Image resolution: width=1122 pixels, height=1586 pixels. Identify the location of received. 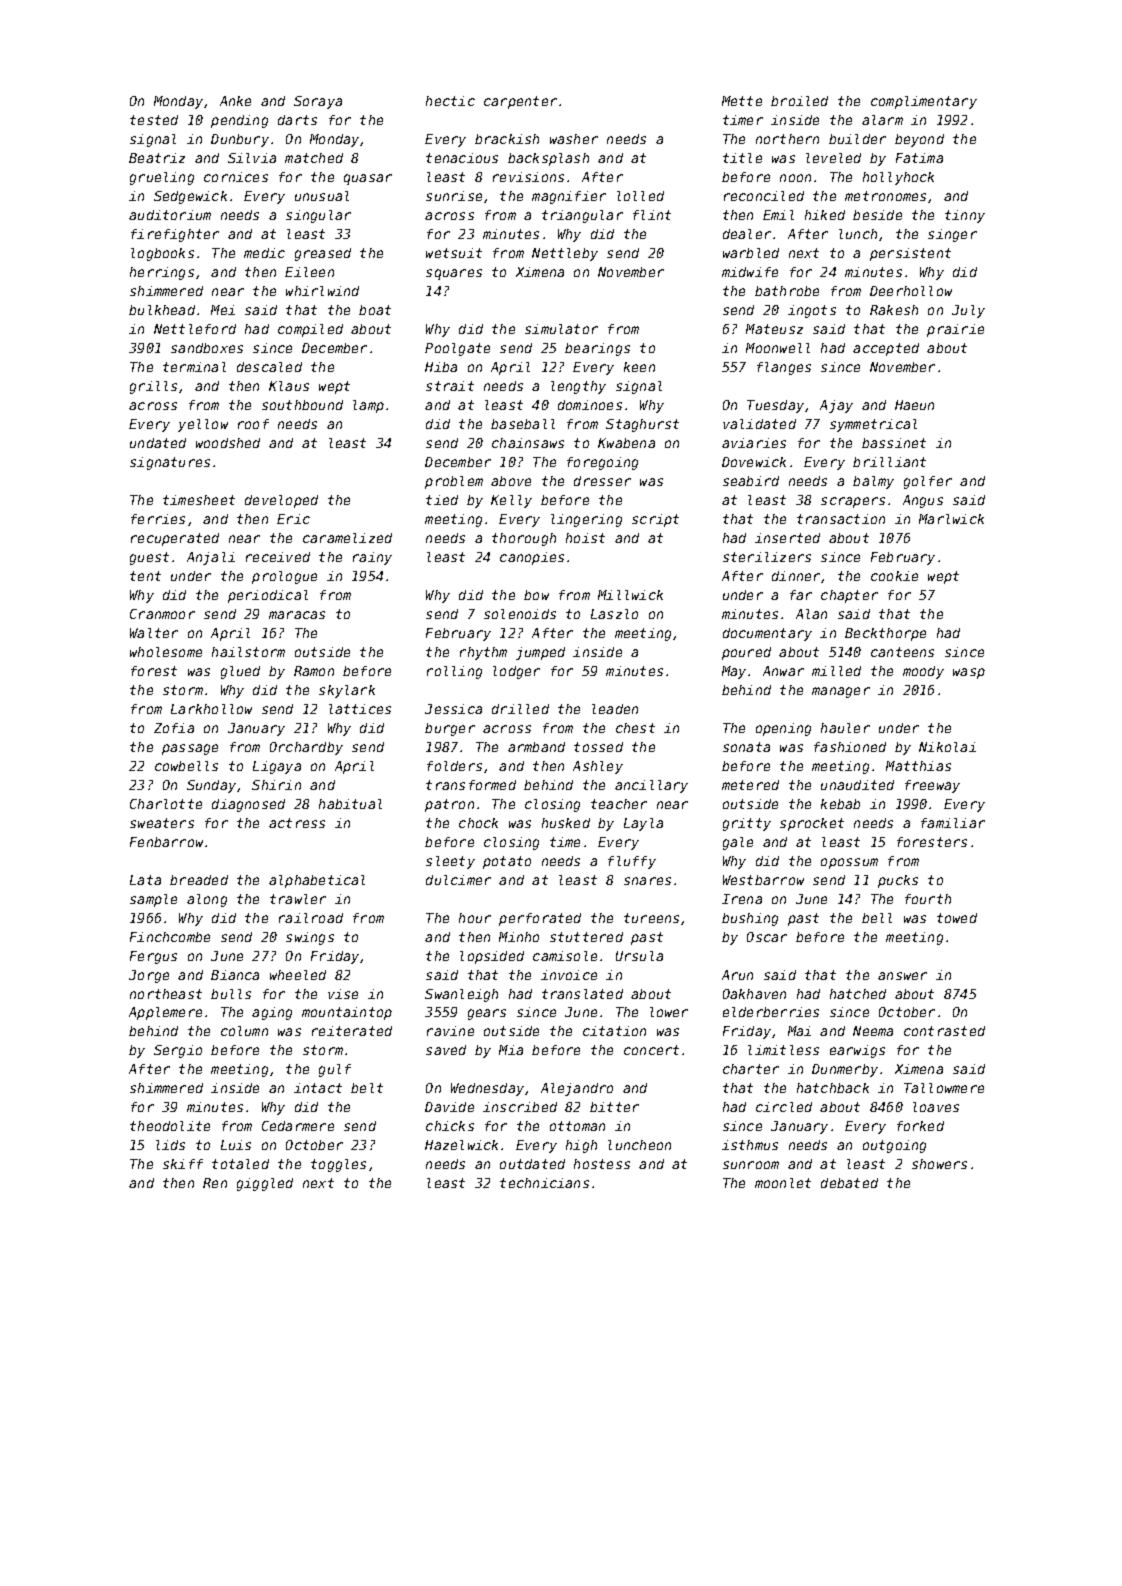
(278, 557).
